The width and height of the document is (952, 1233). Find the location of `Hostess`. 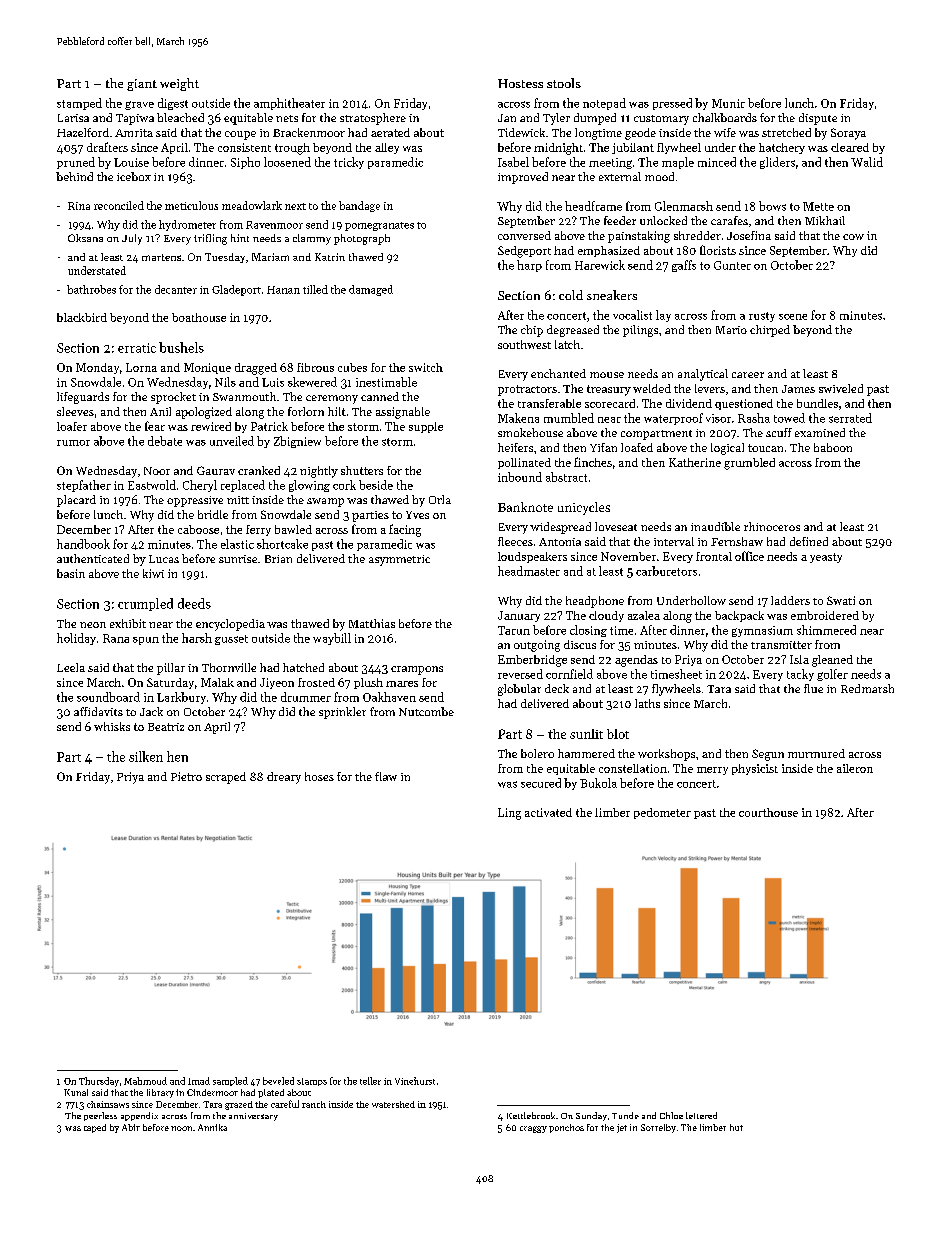

Hostess is located at coordinates (520, 83).
